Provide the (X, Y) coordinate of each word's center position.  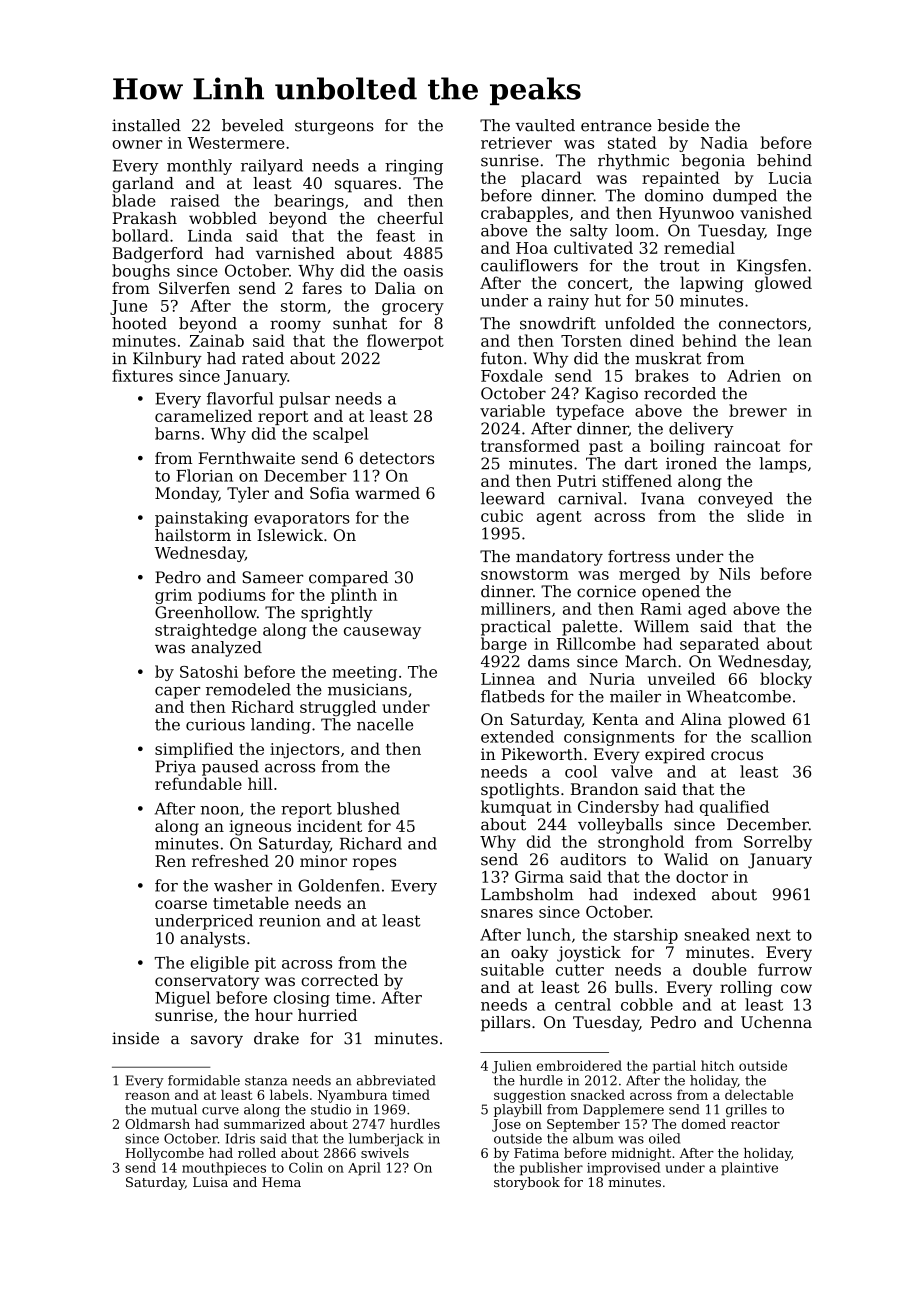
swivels (385, 1153)
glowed (783, 284)
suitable (512, 969)
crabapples (524, 214)
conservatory (207, 982)
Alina (701, 719)
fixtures (142, 375)
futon (501, 358)
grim (173, 596)
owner (137, 144)
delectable (759, 1094)
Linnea (508, 679)
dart (641, 463)
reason (147, 1096)
